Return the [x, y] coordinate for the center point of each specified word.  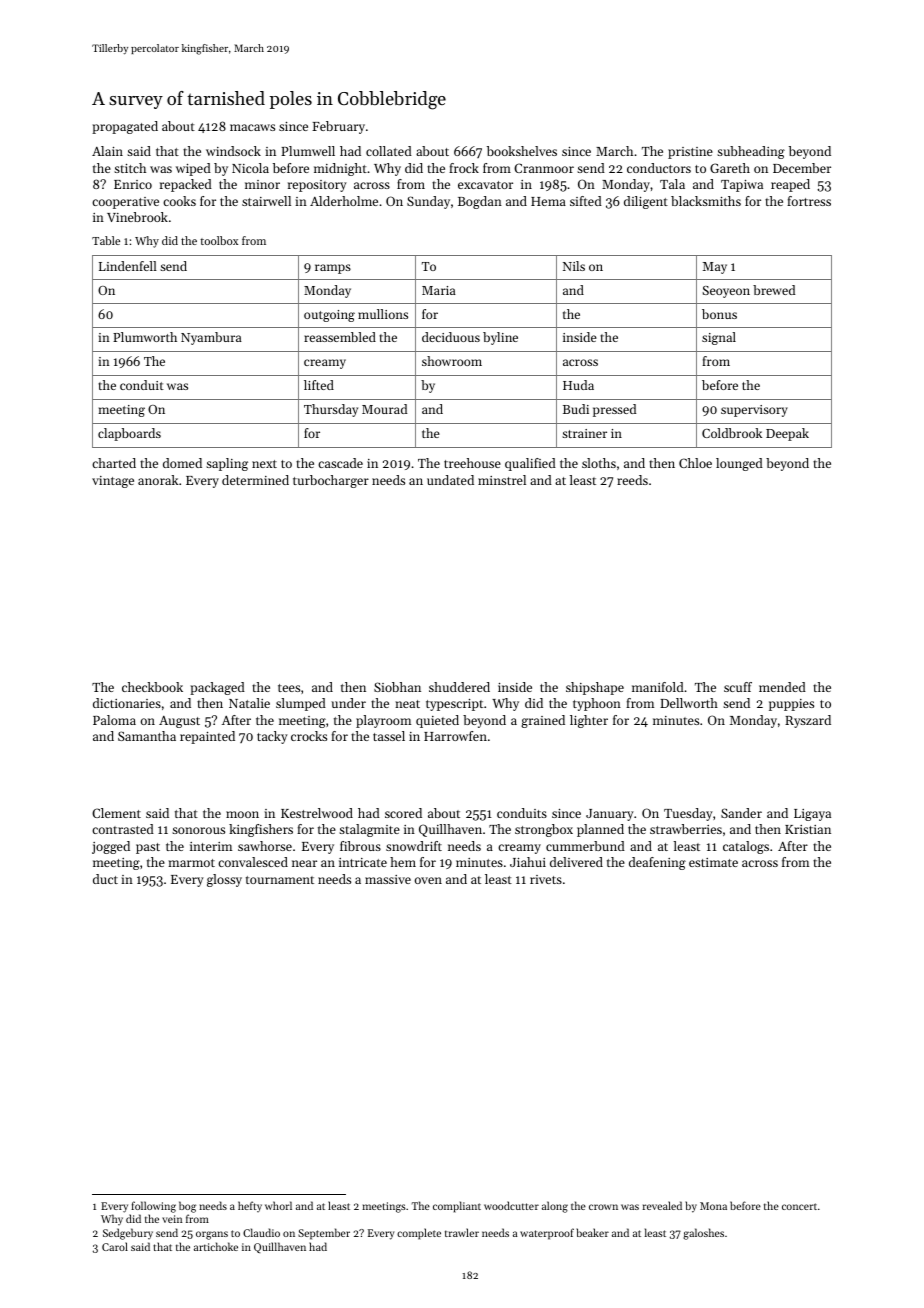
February [338, 127]
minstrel [502, 480]
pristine [690, 153]
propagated [125, 127]
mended [782, 687]
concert [799, 1206]
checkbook [152, 687]
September [324, 1234]
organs [212, 1235]
